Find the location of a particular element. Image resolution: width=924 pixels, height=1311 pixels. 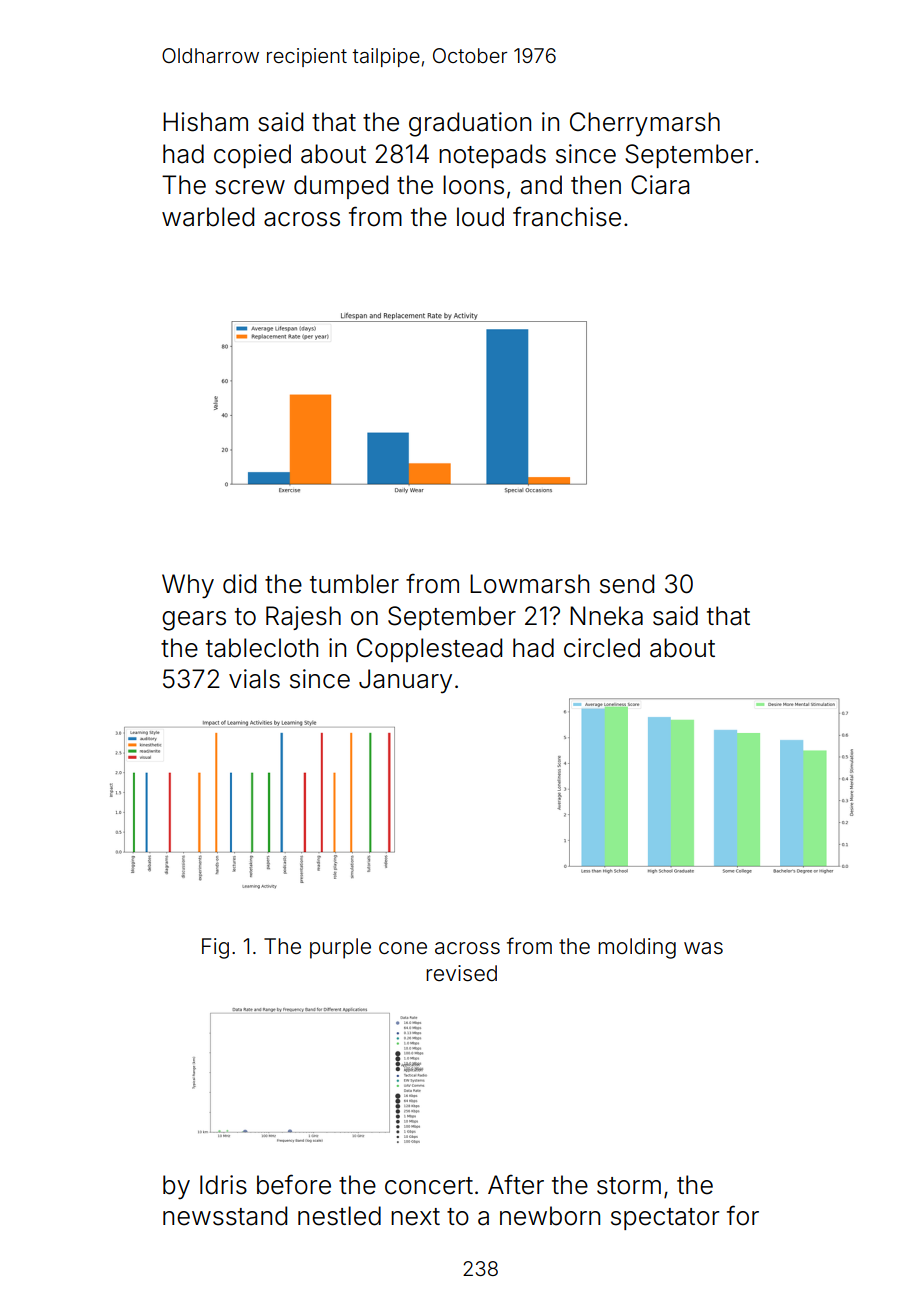

newborn is located at coordinates (550, 1216).
